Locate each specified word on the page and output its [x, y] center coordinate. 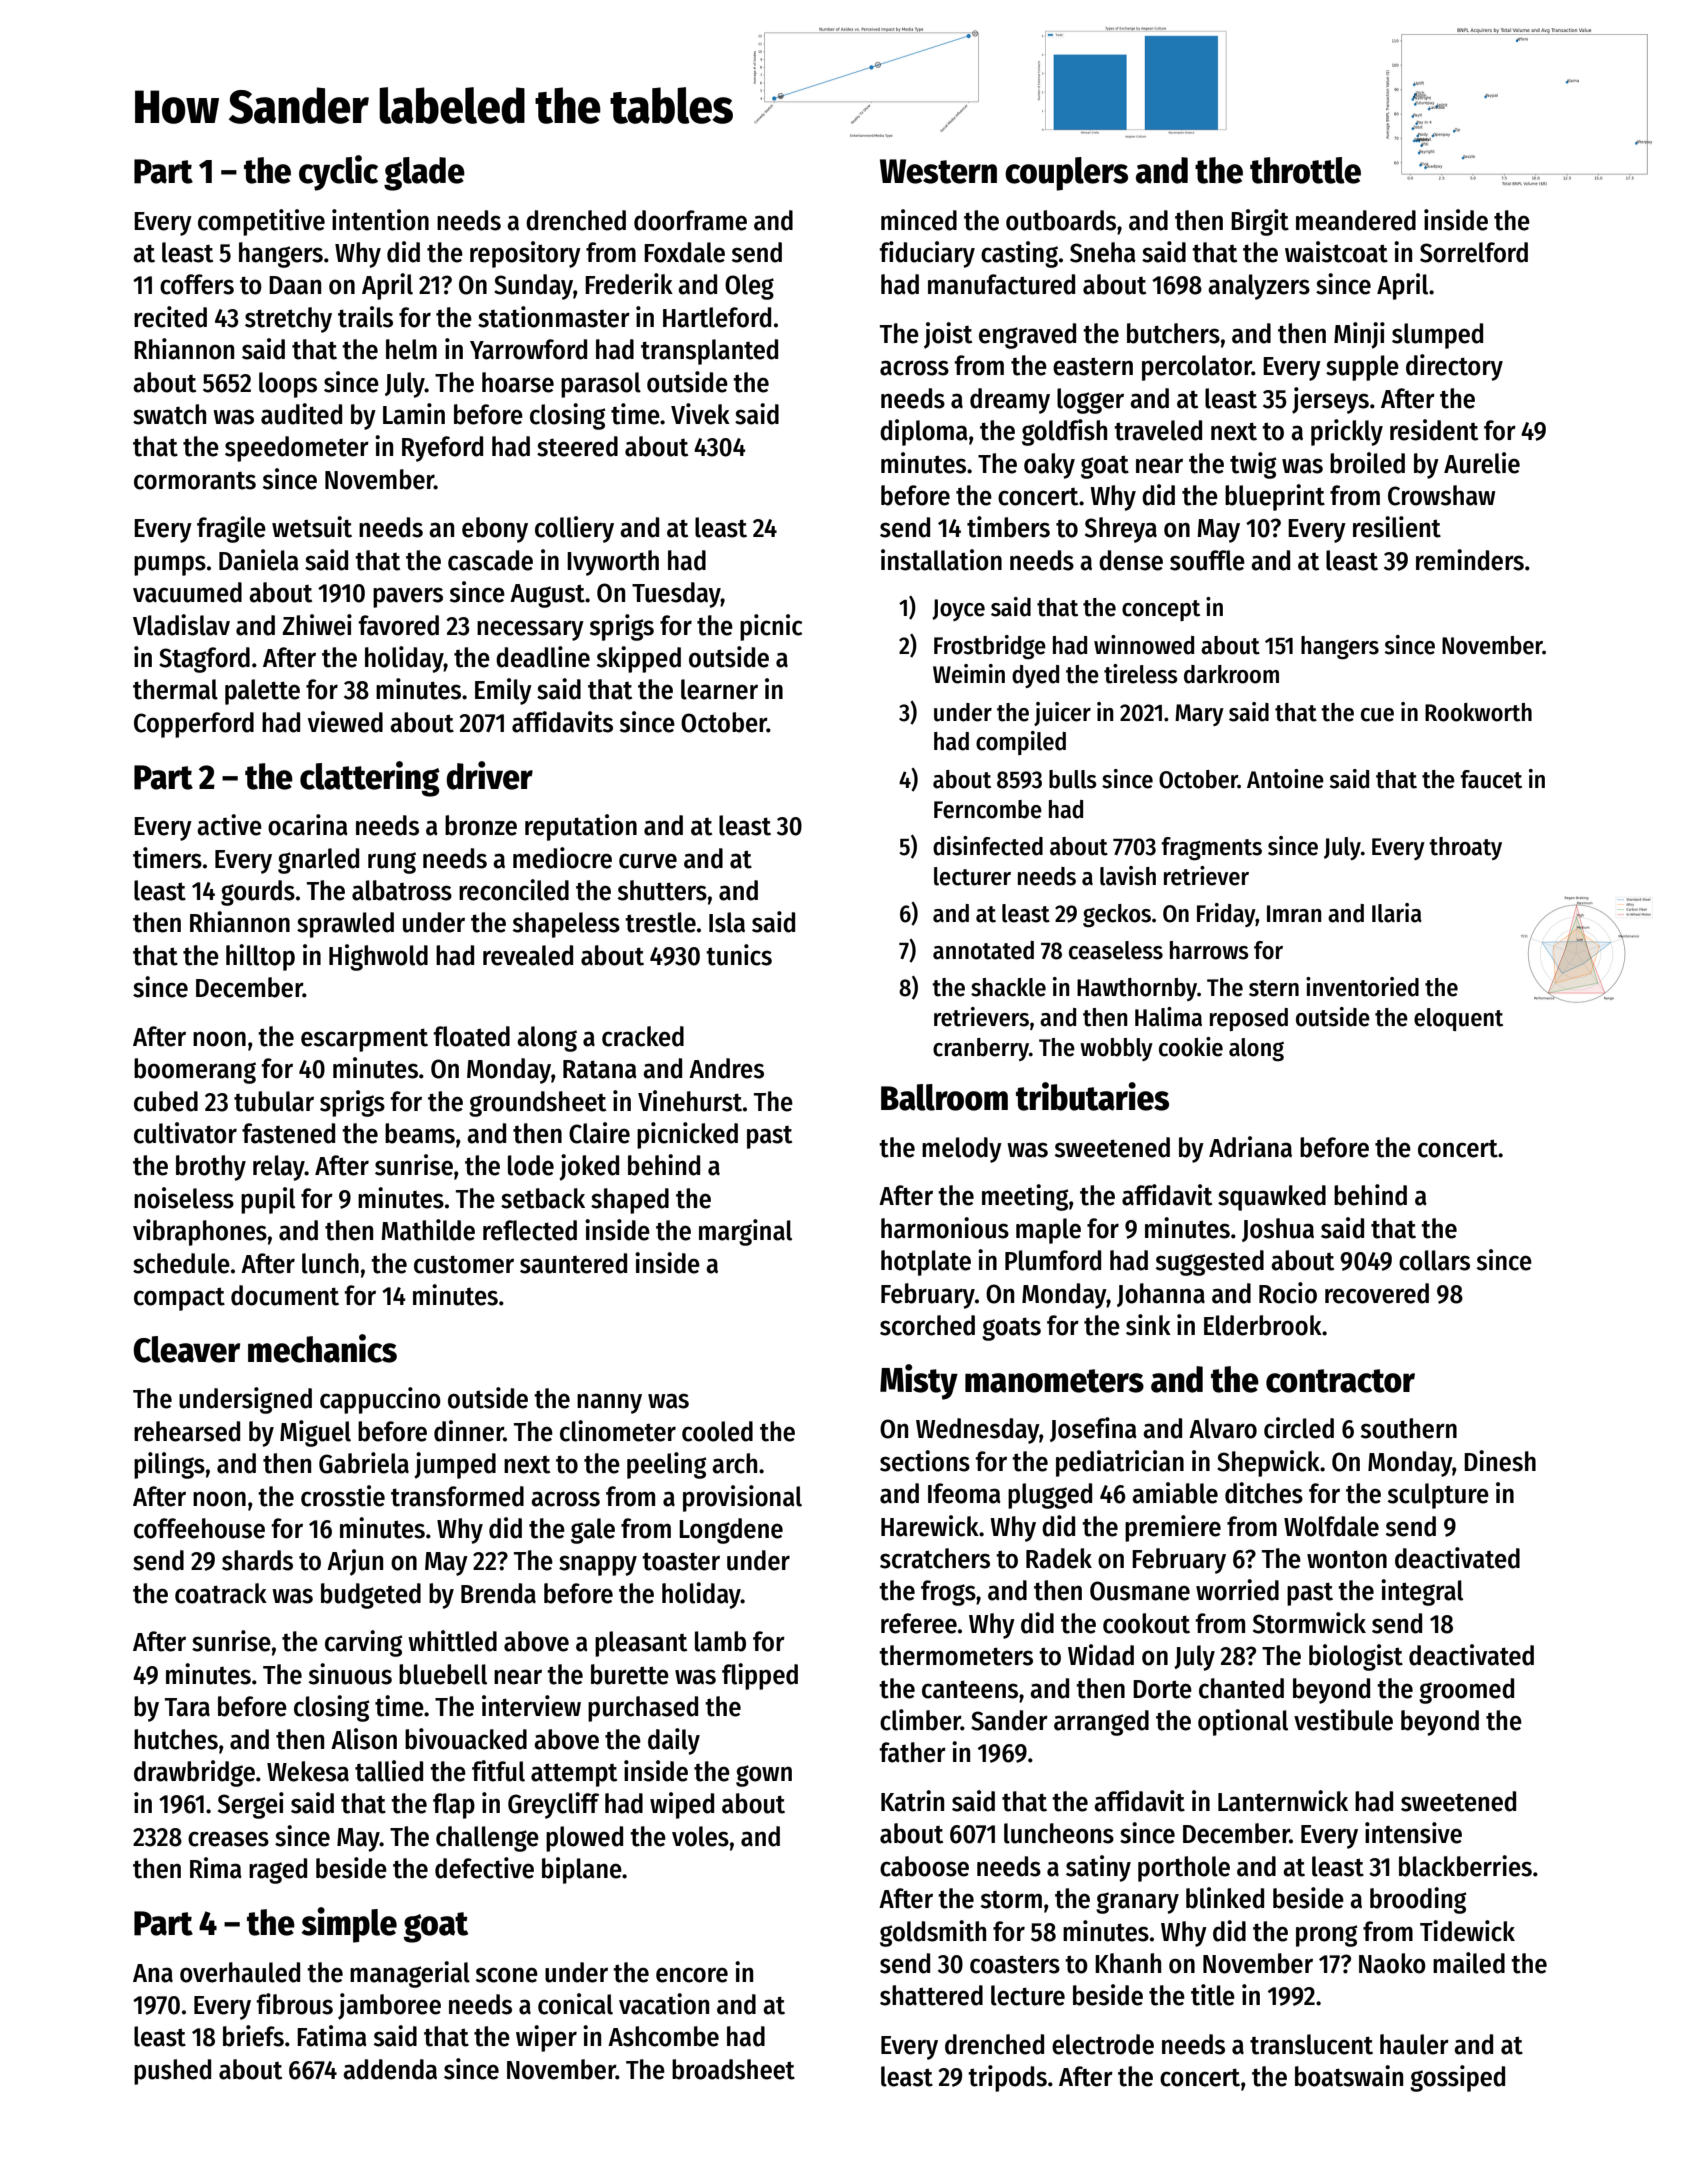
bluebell [443, 1674]
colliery [574, 529]
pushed [172, 2072]
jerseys [1330, 400]
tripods [1007, 2078]
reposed [1249, 1019]
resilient [1397, 527]
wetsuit [312, 527]
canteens [970, 1689]
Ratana [600, 1069]
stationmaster [554, 317]
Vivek [700, 414]
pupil [268, 1200]
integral [1422, 1592]
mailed [1469, 1963]
